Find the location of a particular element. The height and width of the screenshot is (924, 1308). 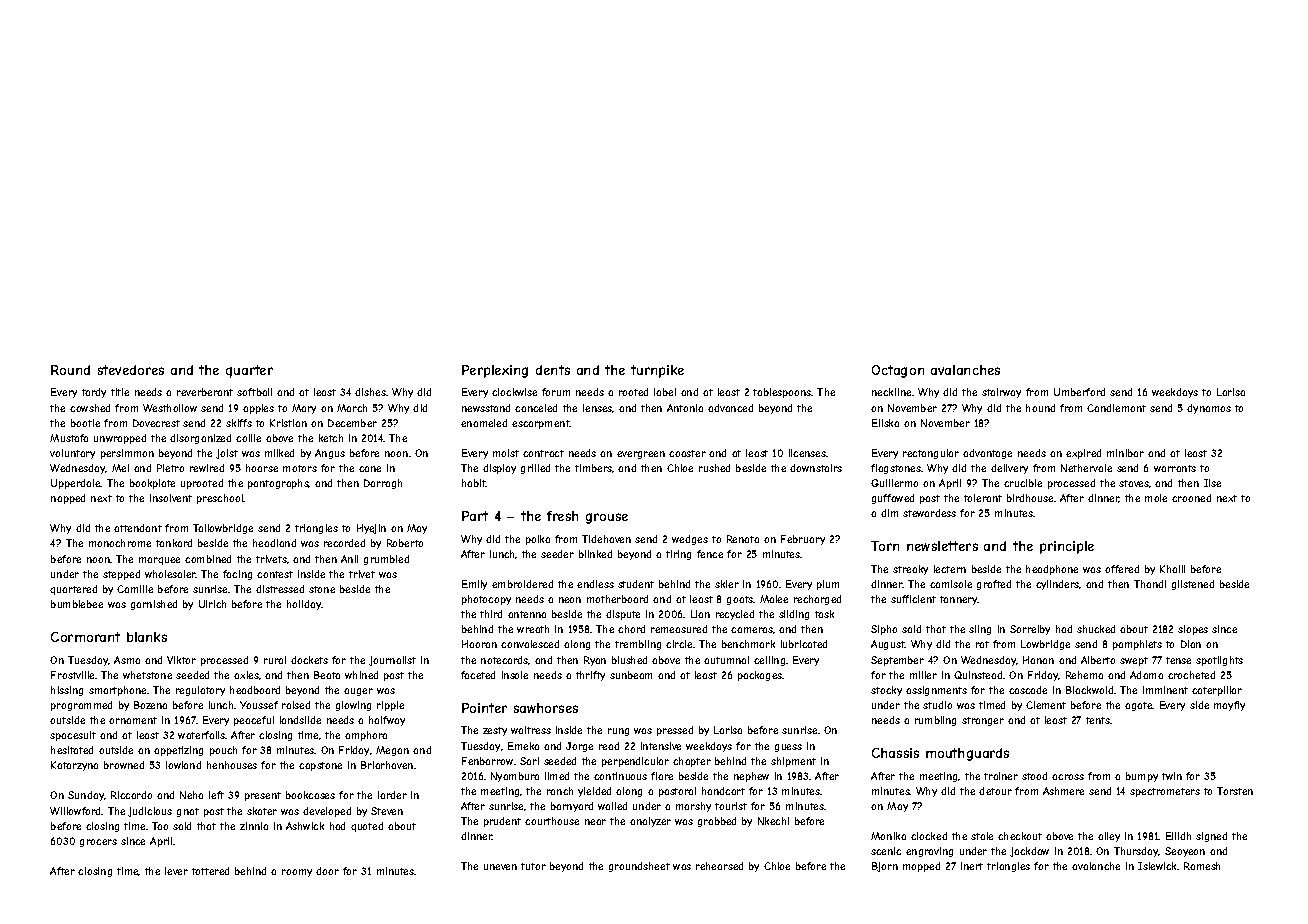

bookplate is located at coordinates (152, 484).
